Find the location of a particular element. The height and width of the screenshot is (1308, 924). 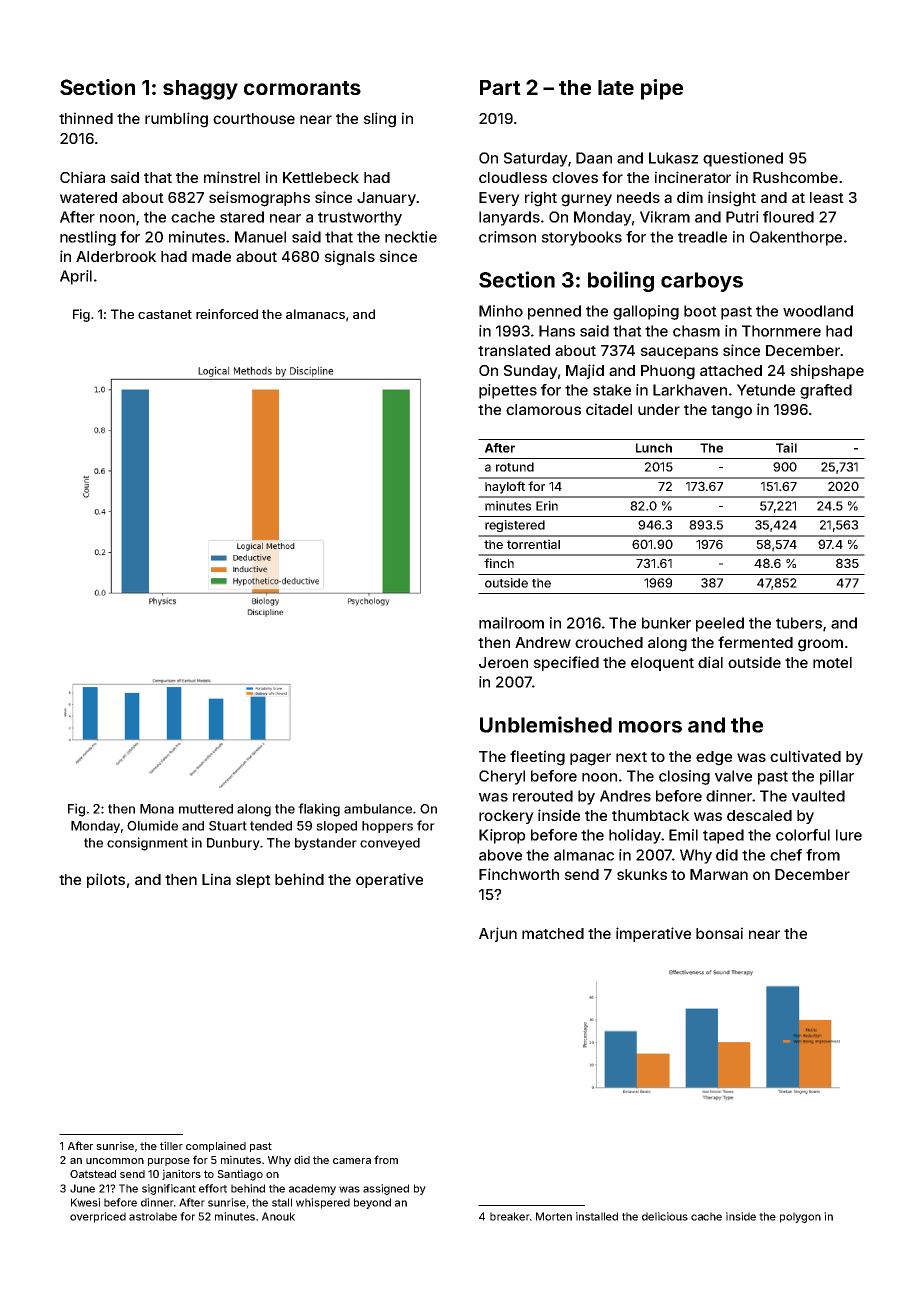

tubers is located at coordinates (799, 623).
